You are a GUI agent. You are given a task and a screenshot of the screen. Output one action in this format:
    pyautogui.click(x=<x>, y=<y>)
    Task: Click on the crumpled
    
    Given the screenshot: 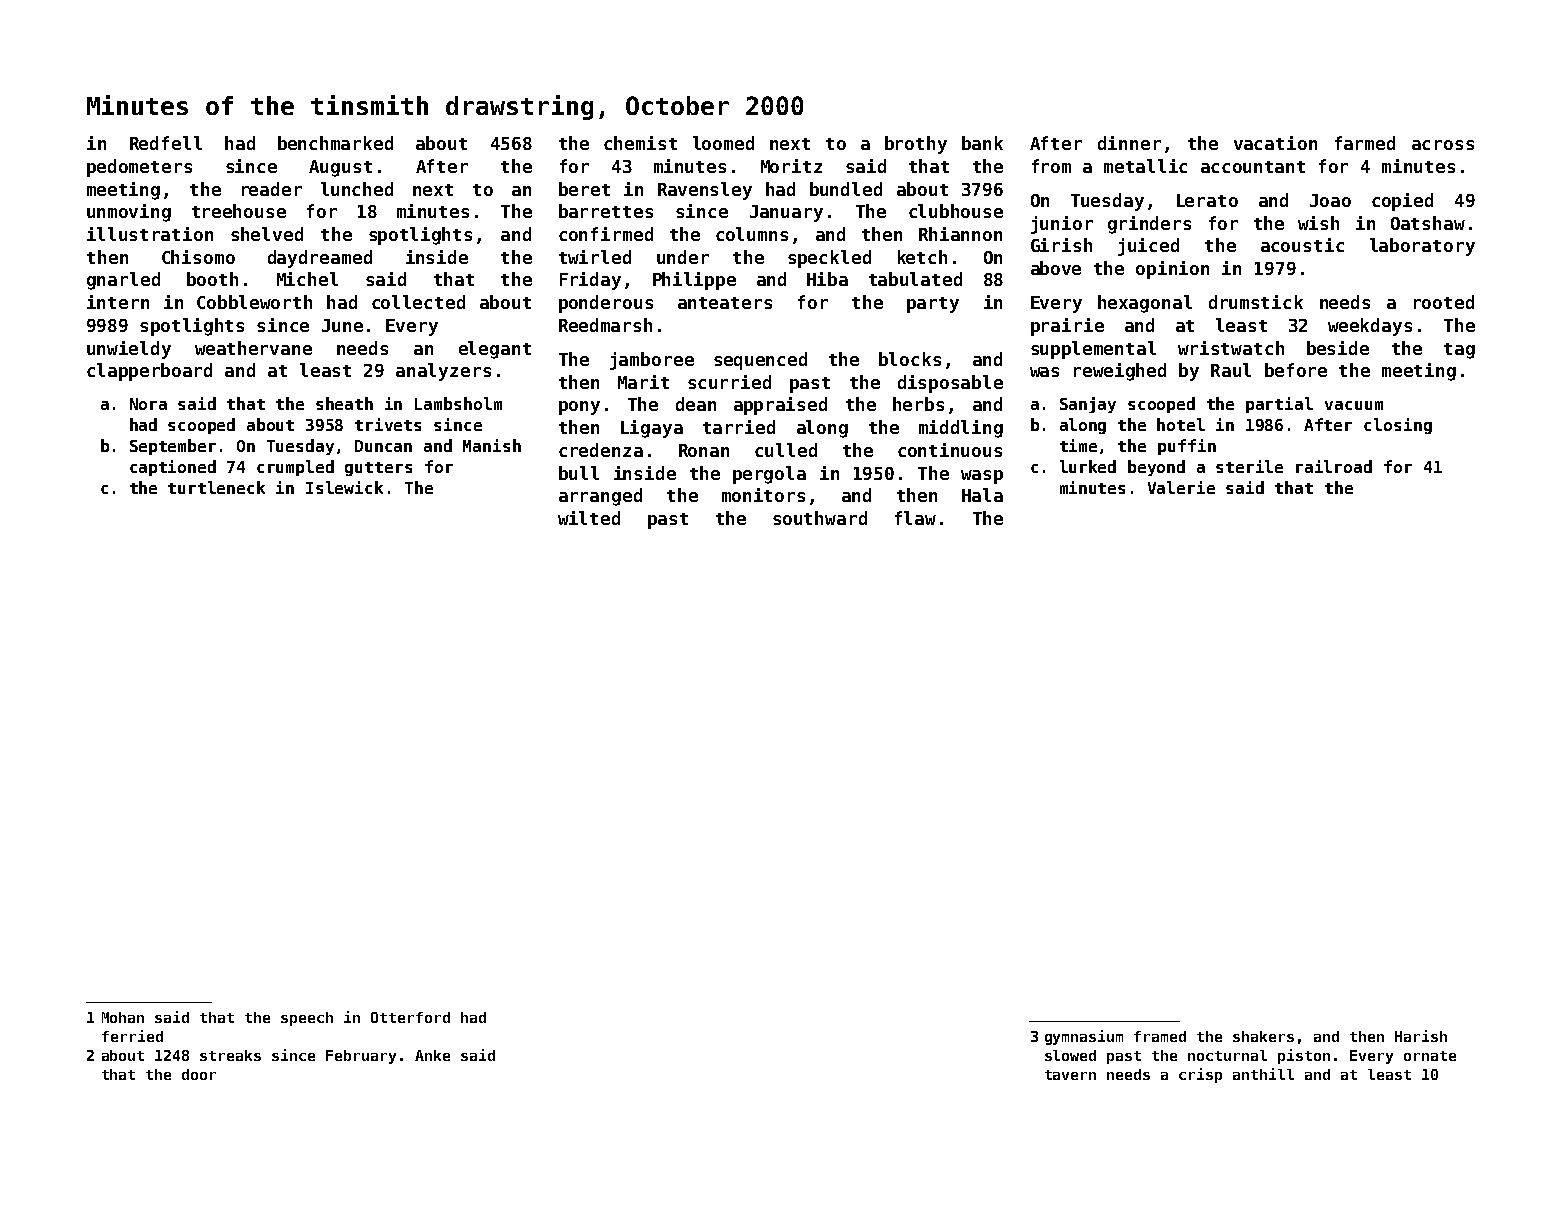 What is the action you would take?
    pyautogui.click(x=295, y=468)
